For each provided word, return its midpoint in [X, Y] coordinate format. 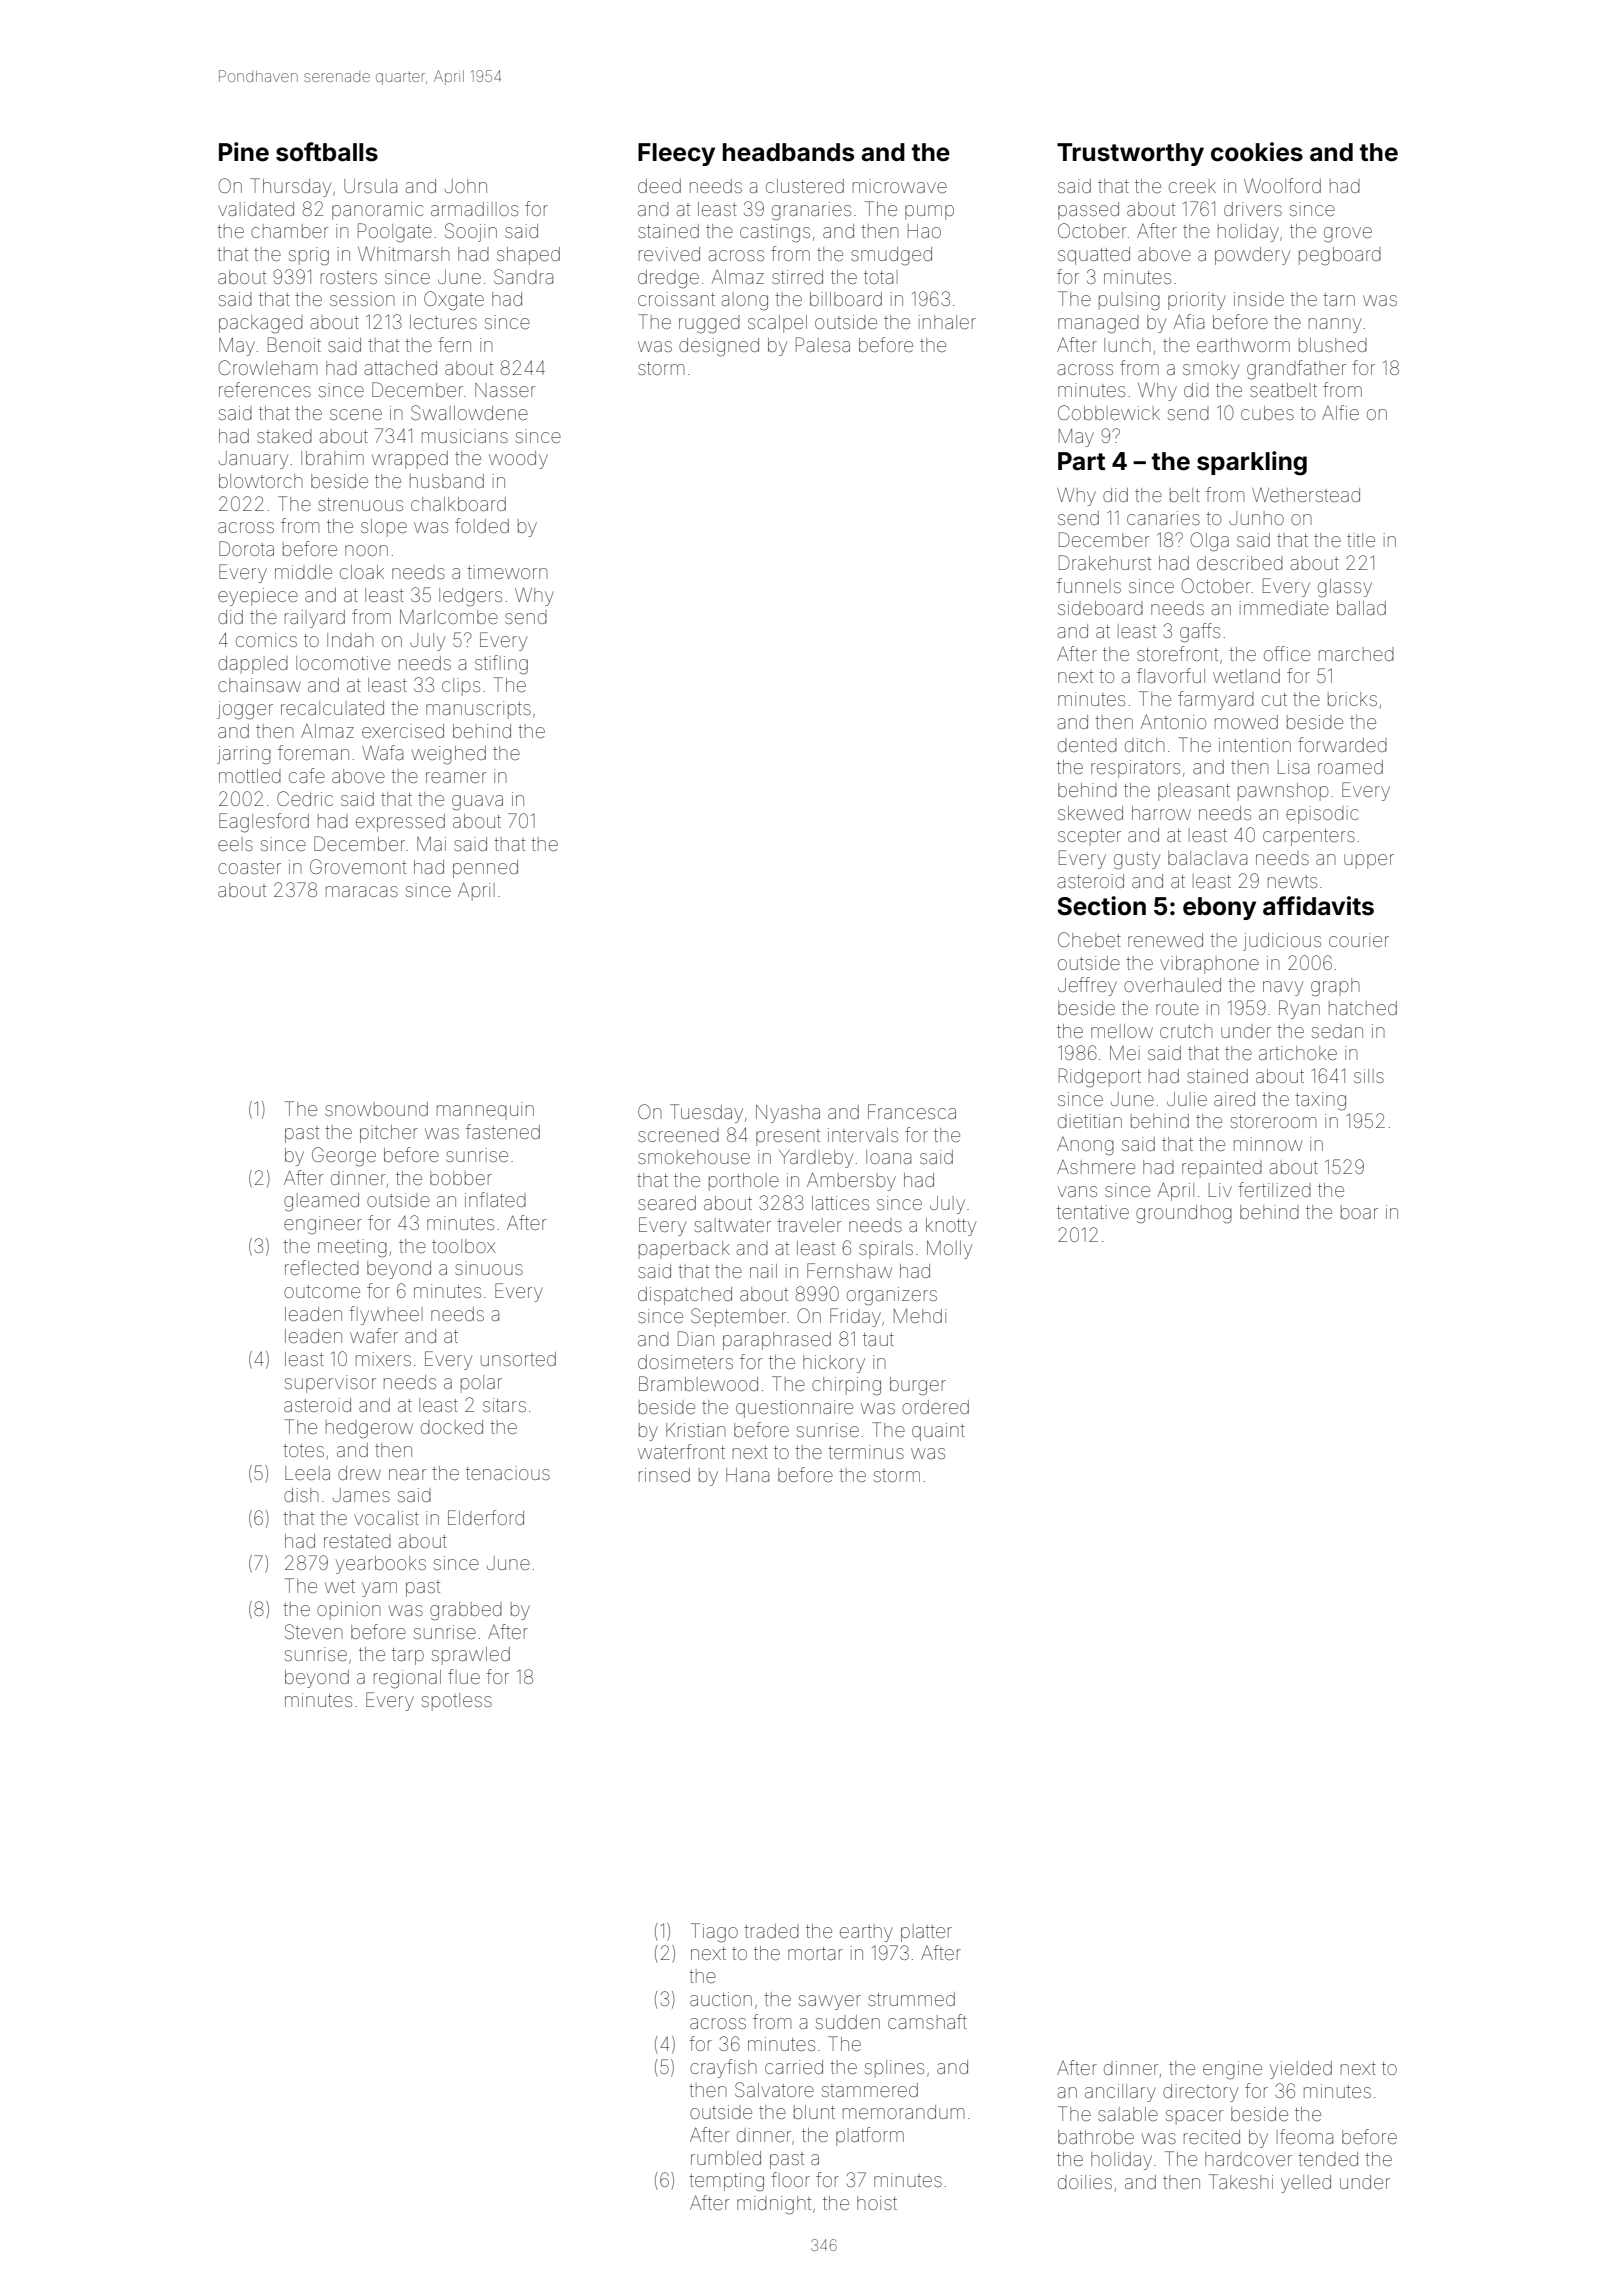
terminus [866, 1452]
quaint [938, 1432]
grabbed [466, 1611]
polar [481, 1384]
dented [1087, 745]
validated [256, 209]
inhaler [947, 322]
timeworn [507, 572]
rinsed [664, 1475]
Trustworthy [1130, 154]
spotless [457, 1702]
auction [721, 1999]
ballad [1361, 608]
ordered [935, 1407]
